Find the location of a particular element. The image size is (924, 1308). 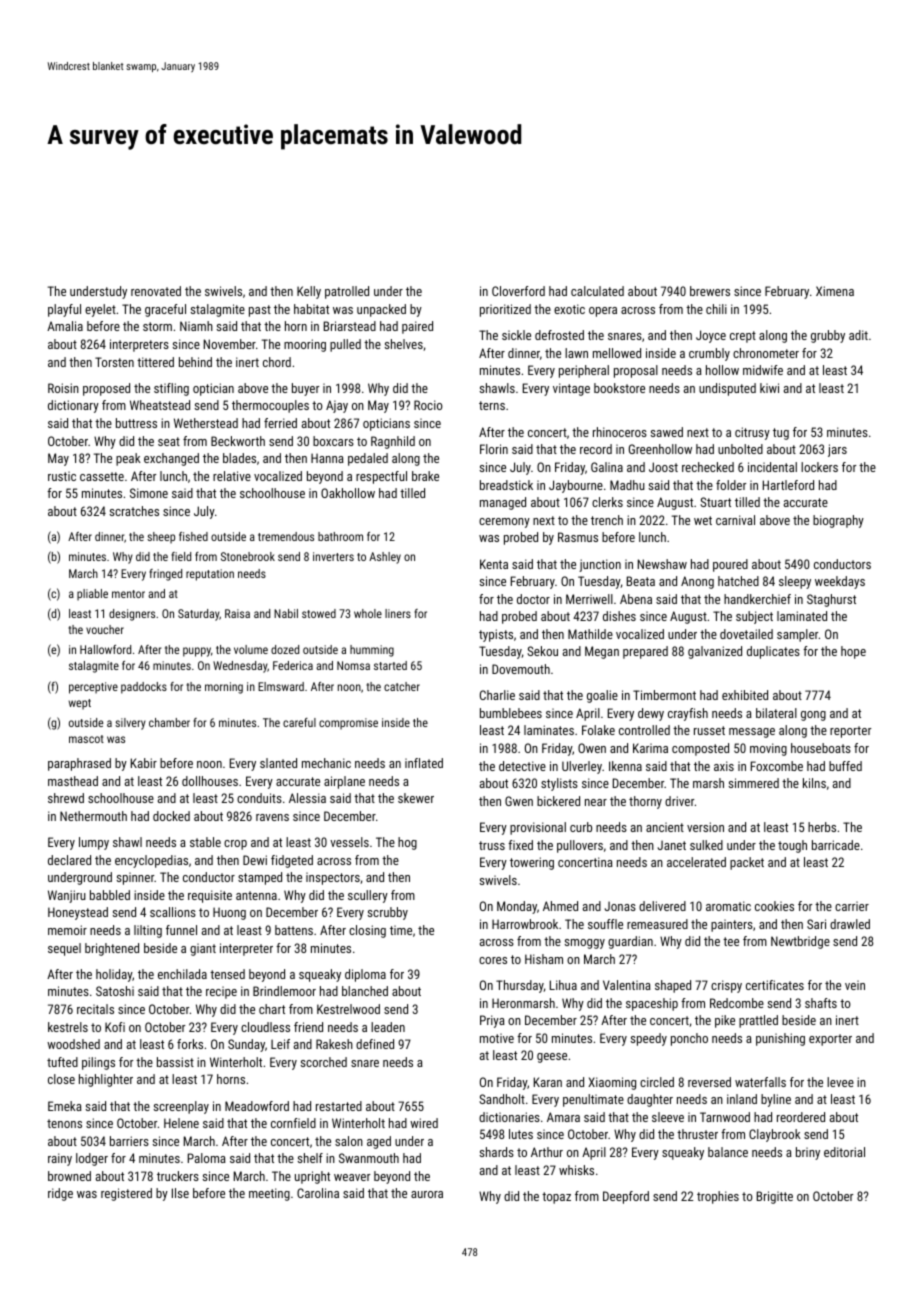

Amalia is located at coordinates (65, 326).
